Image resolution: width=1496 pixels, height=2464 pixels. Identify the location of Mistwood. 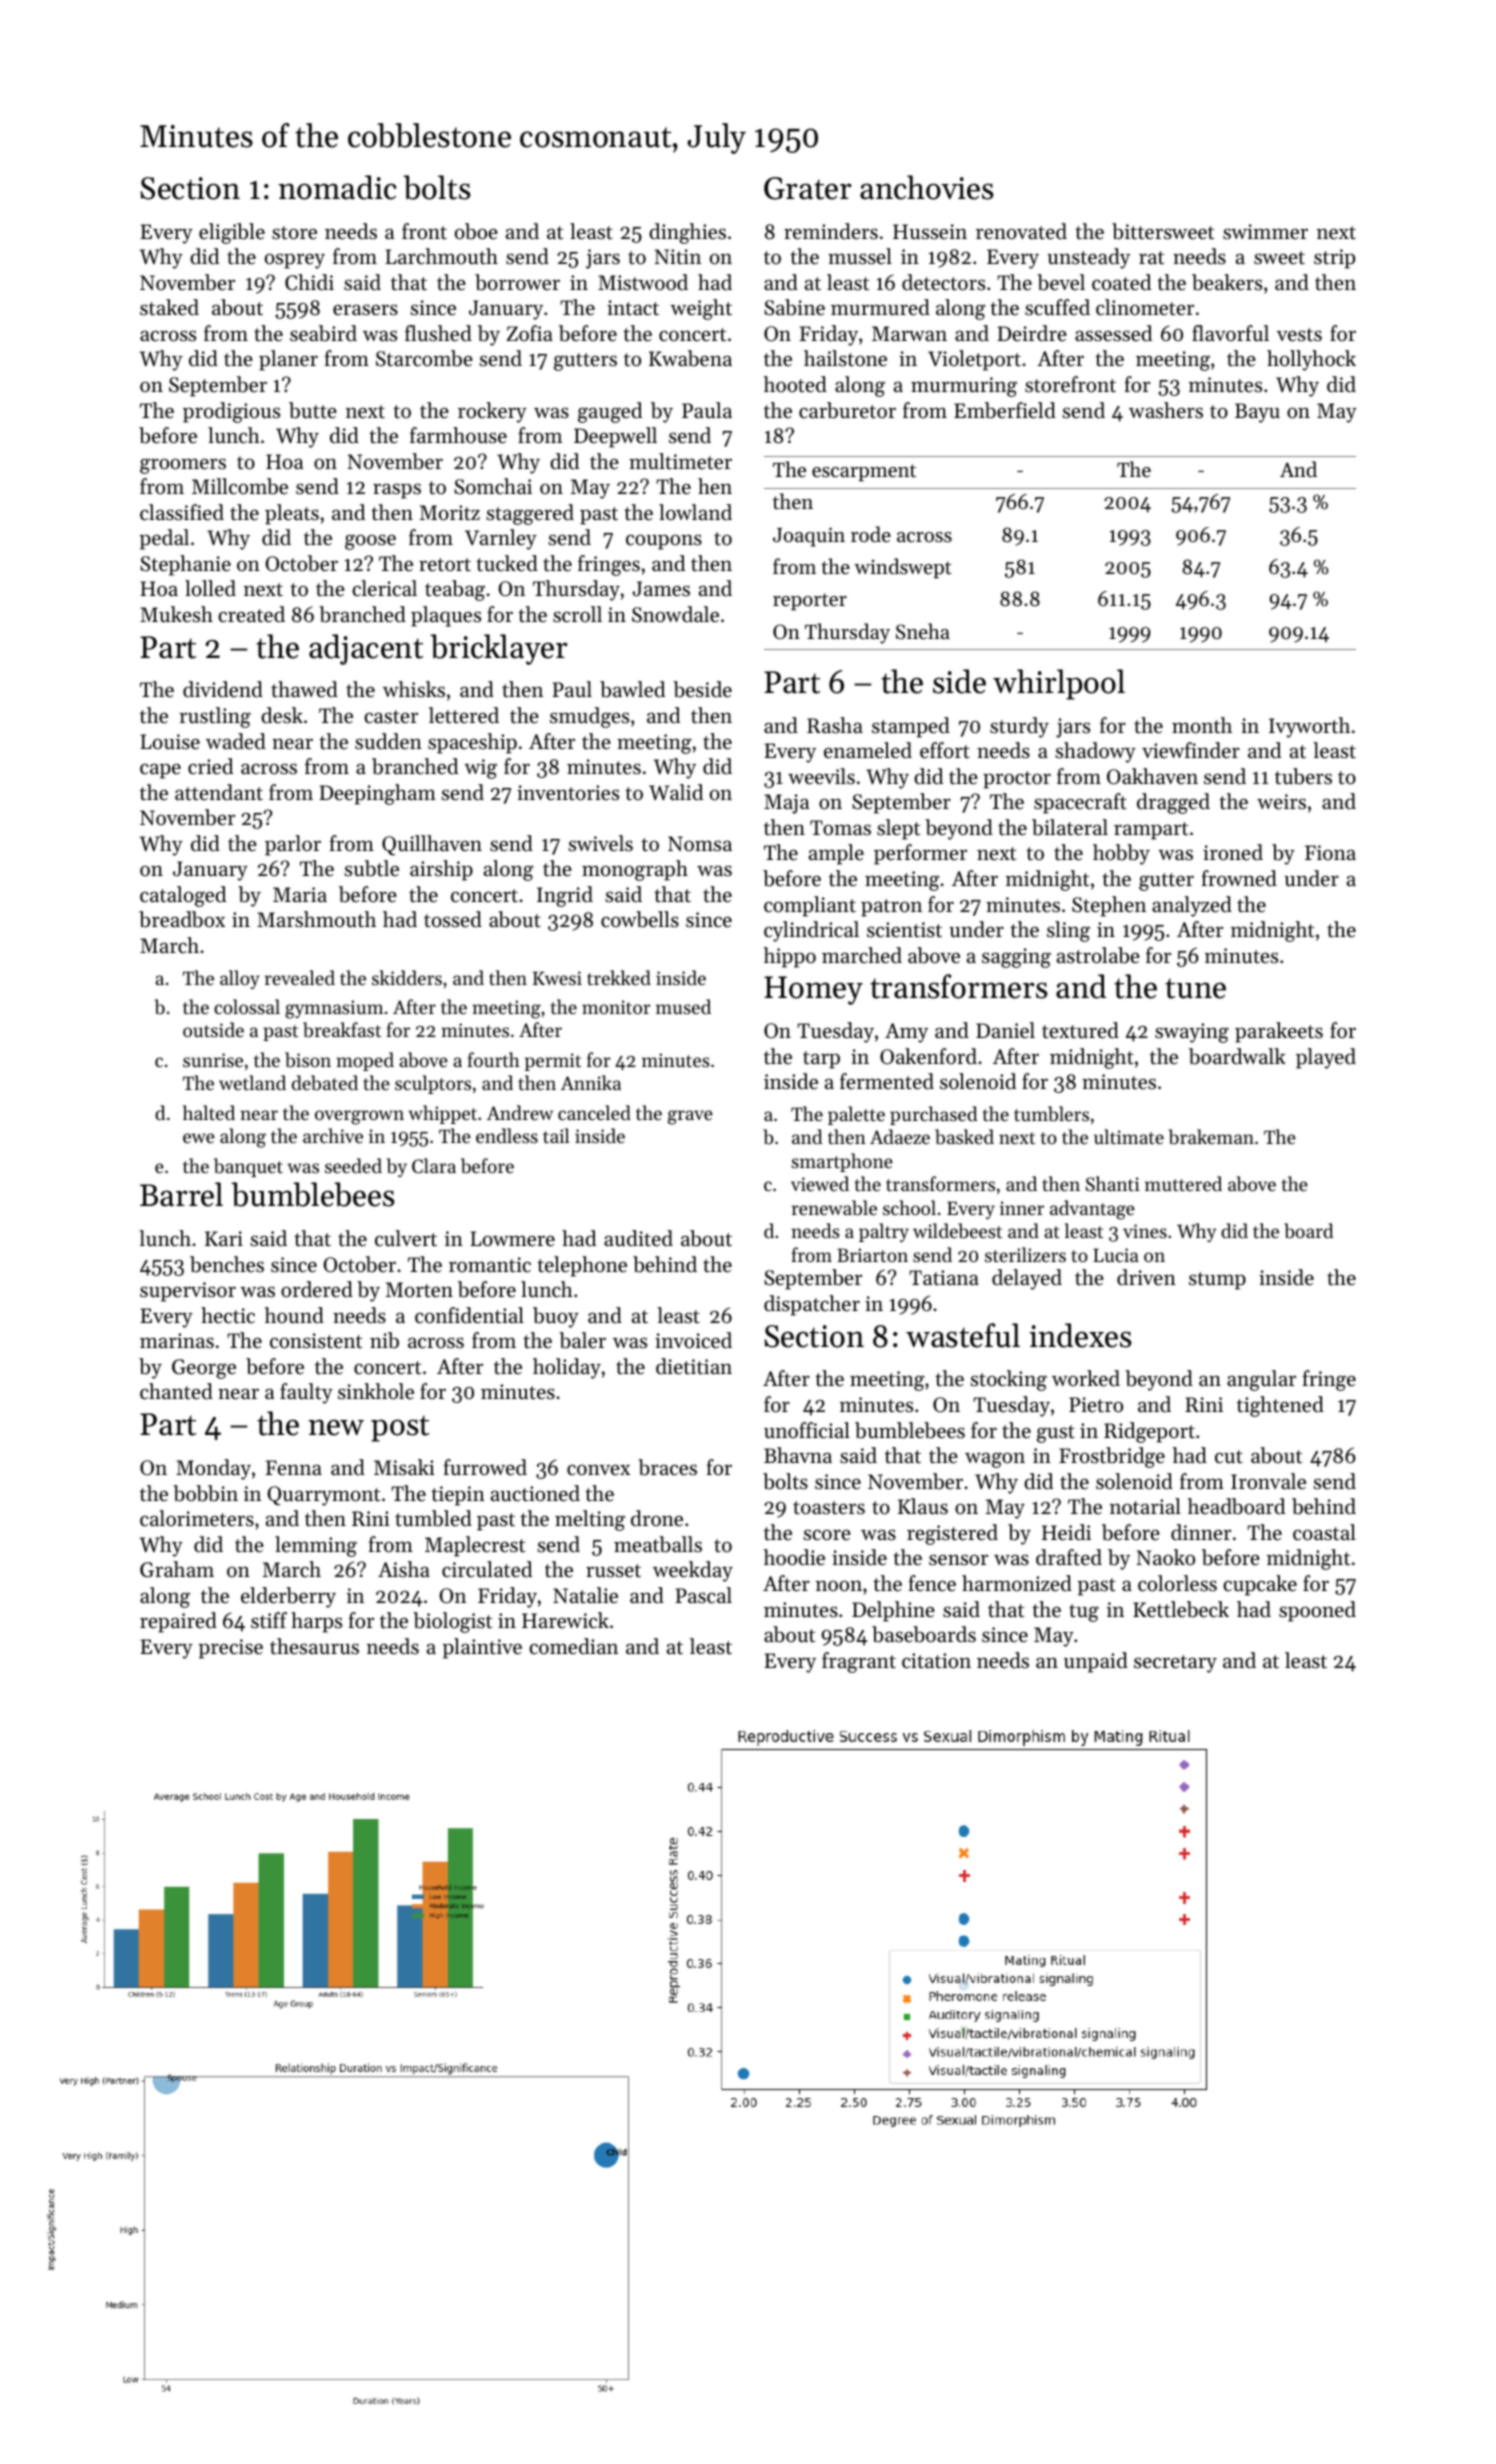
(643, 282).
